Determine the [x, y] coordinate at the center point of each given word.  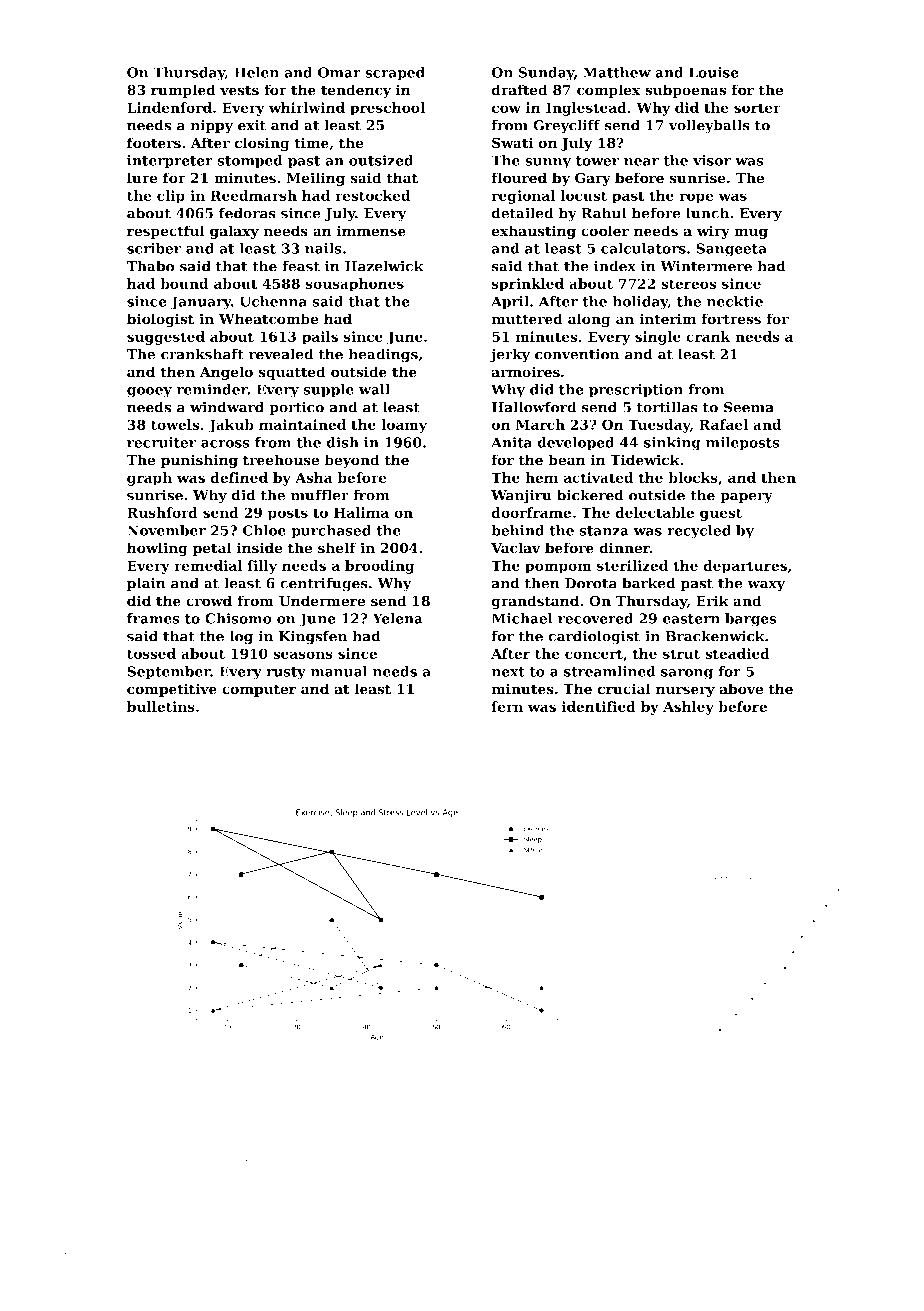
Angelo [226, 373]
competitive [172, 690]
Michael [522, 618]
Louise [714, 72]
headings [383, 355]
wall [374, 389]
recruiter [162, 442]
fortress [731, 319]
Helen [256, 72]
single [658, 338]
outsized [381, 160]
